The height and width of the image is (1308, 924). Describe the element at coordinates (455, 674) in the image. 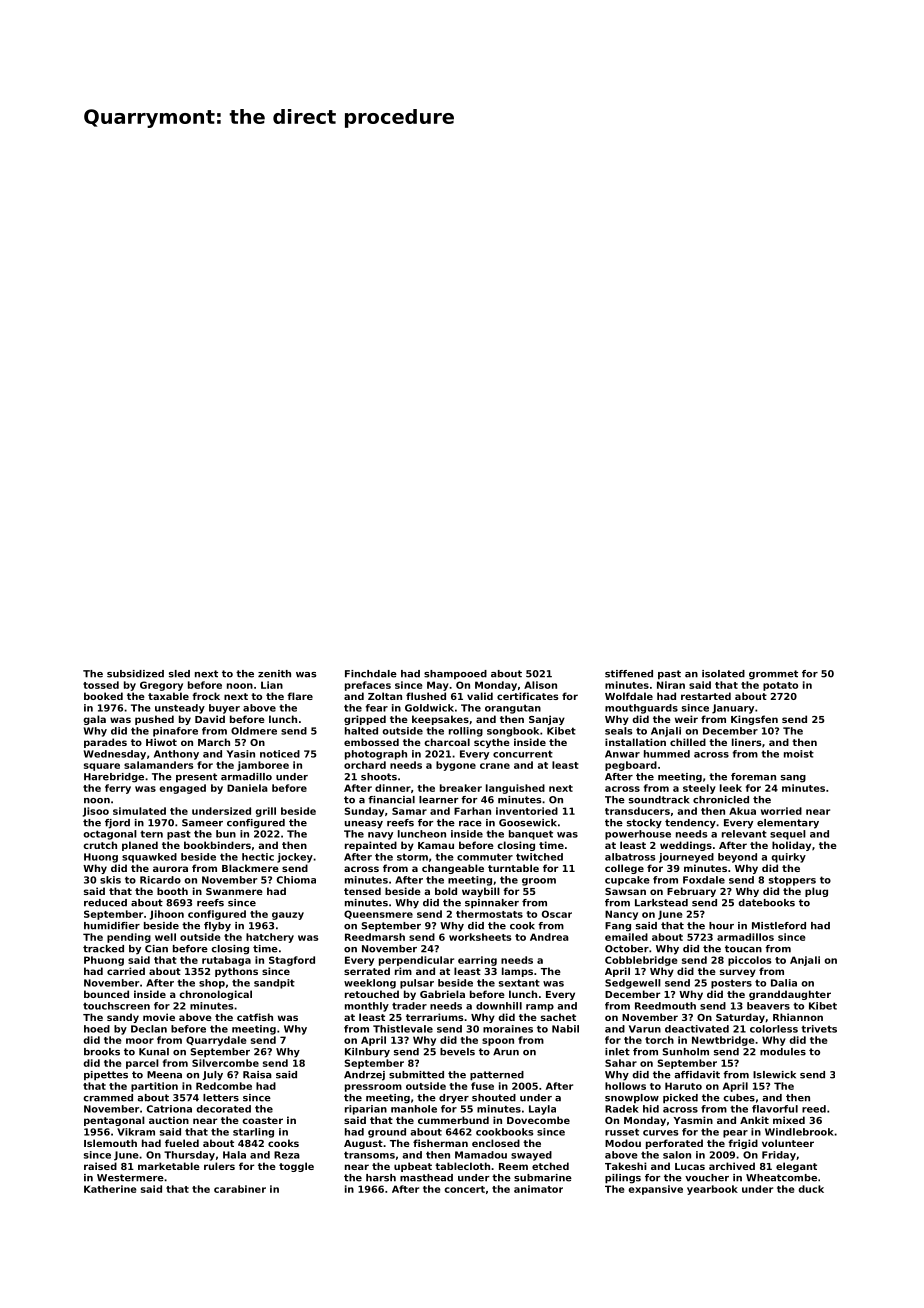

I see `shampooed` at that location.
